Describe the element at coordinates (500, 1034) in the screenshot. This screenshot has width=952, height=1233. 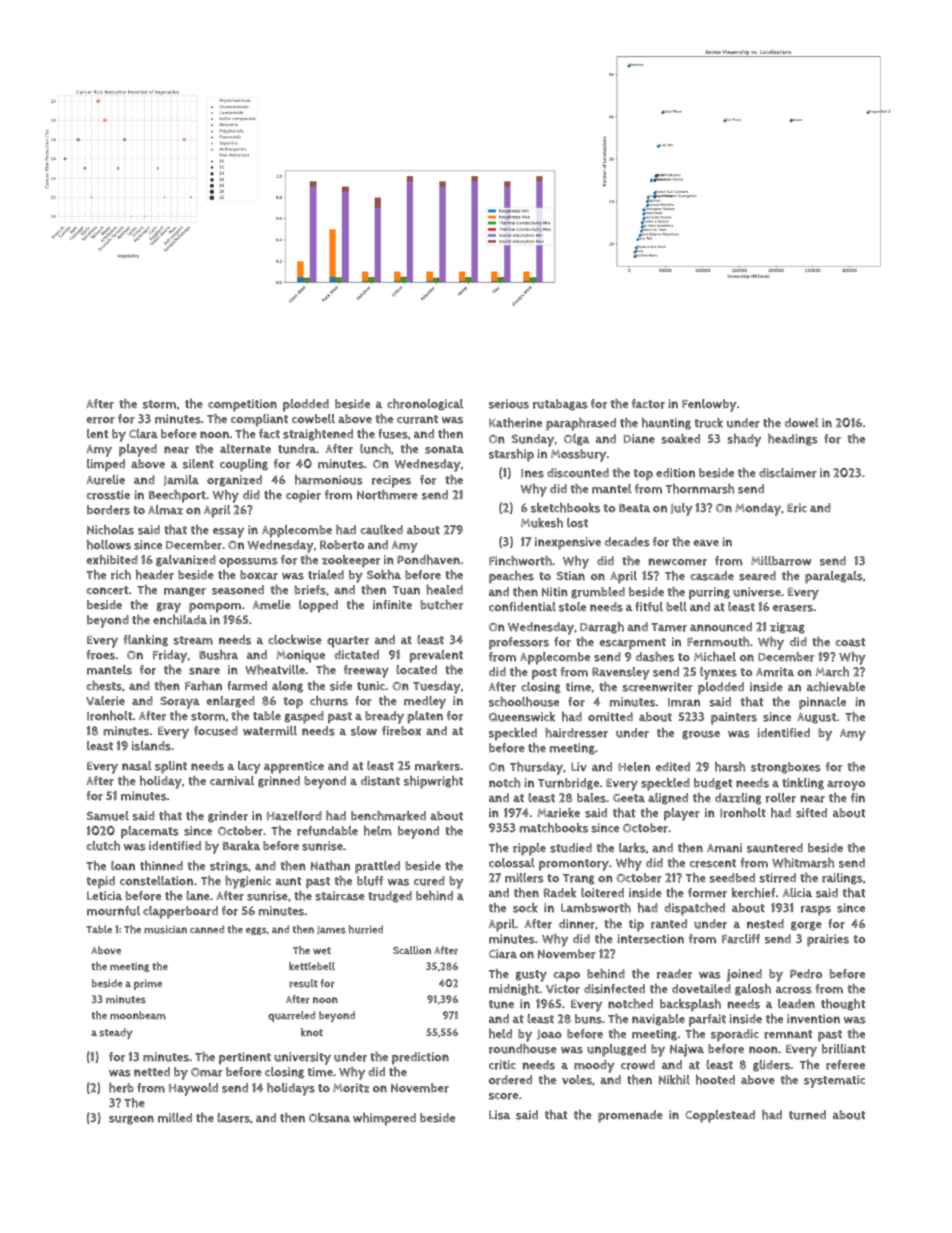
I see `held` at that location.
